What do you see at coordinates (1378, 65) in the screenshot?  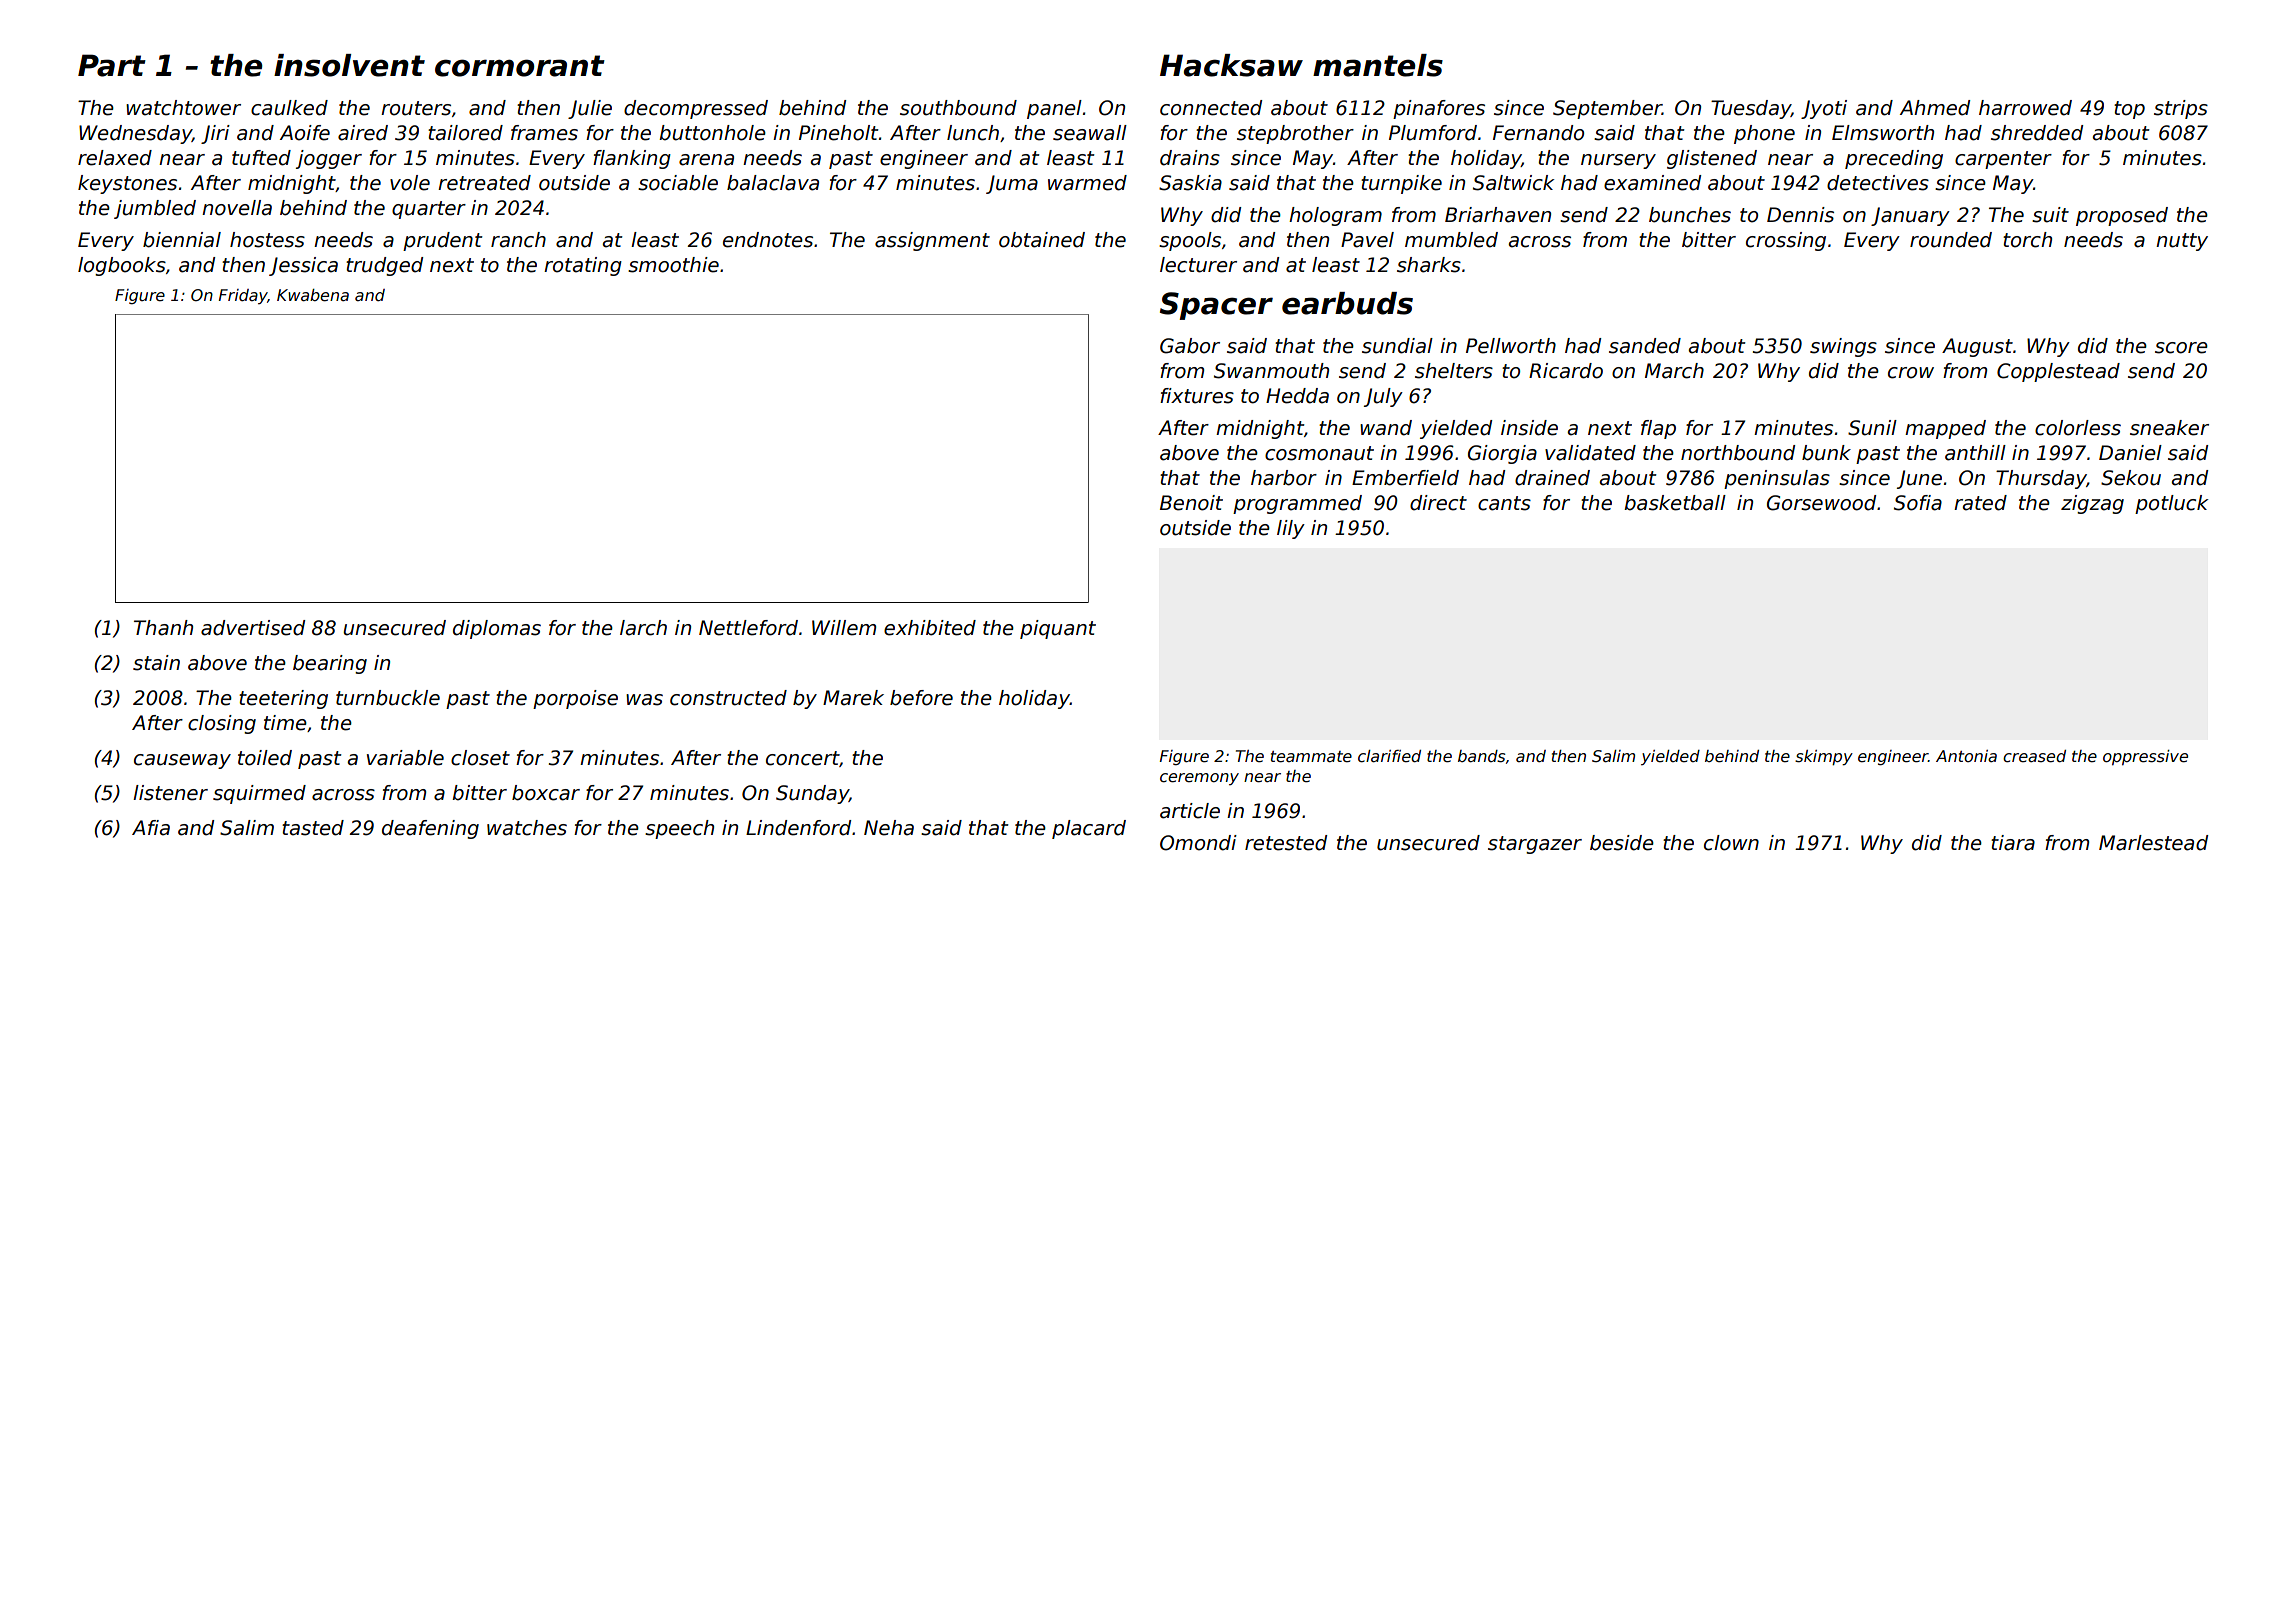 I see `mantels` at bounding box center [1378, 65].
